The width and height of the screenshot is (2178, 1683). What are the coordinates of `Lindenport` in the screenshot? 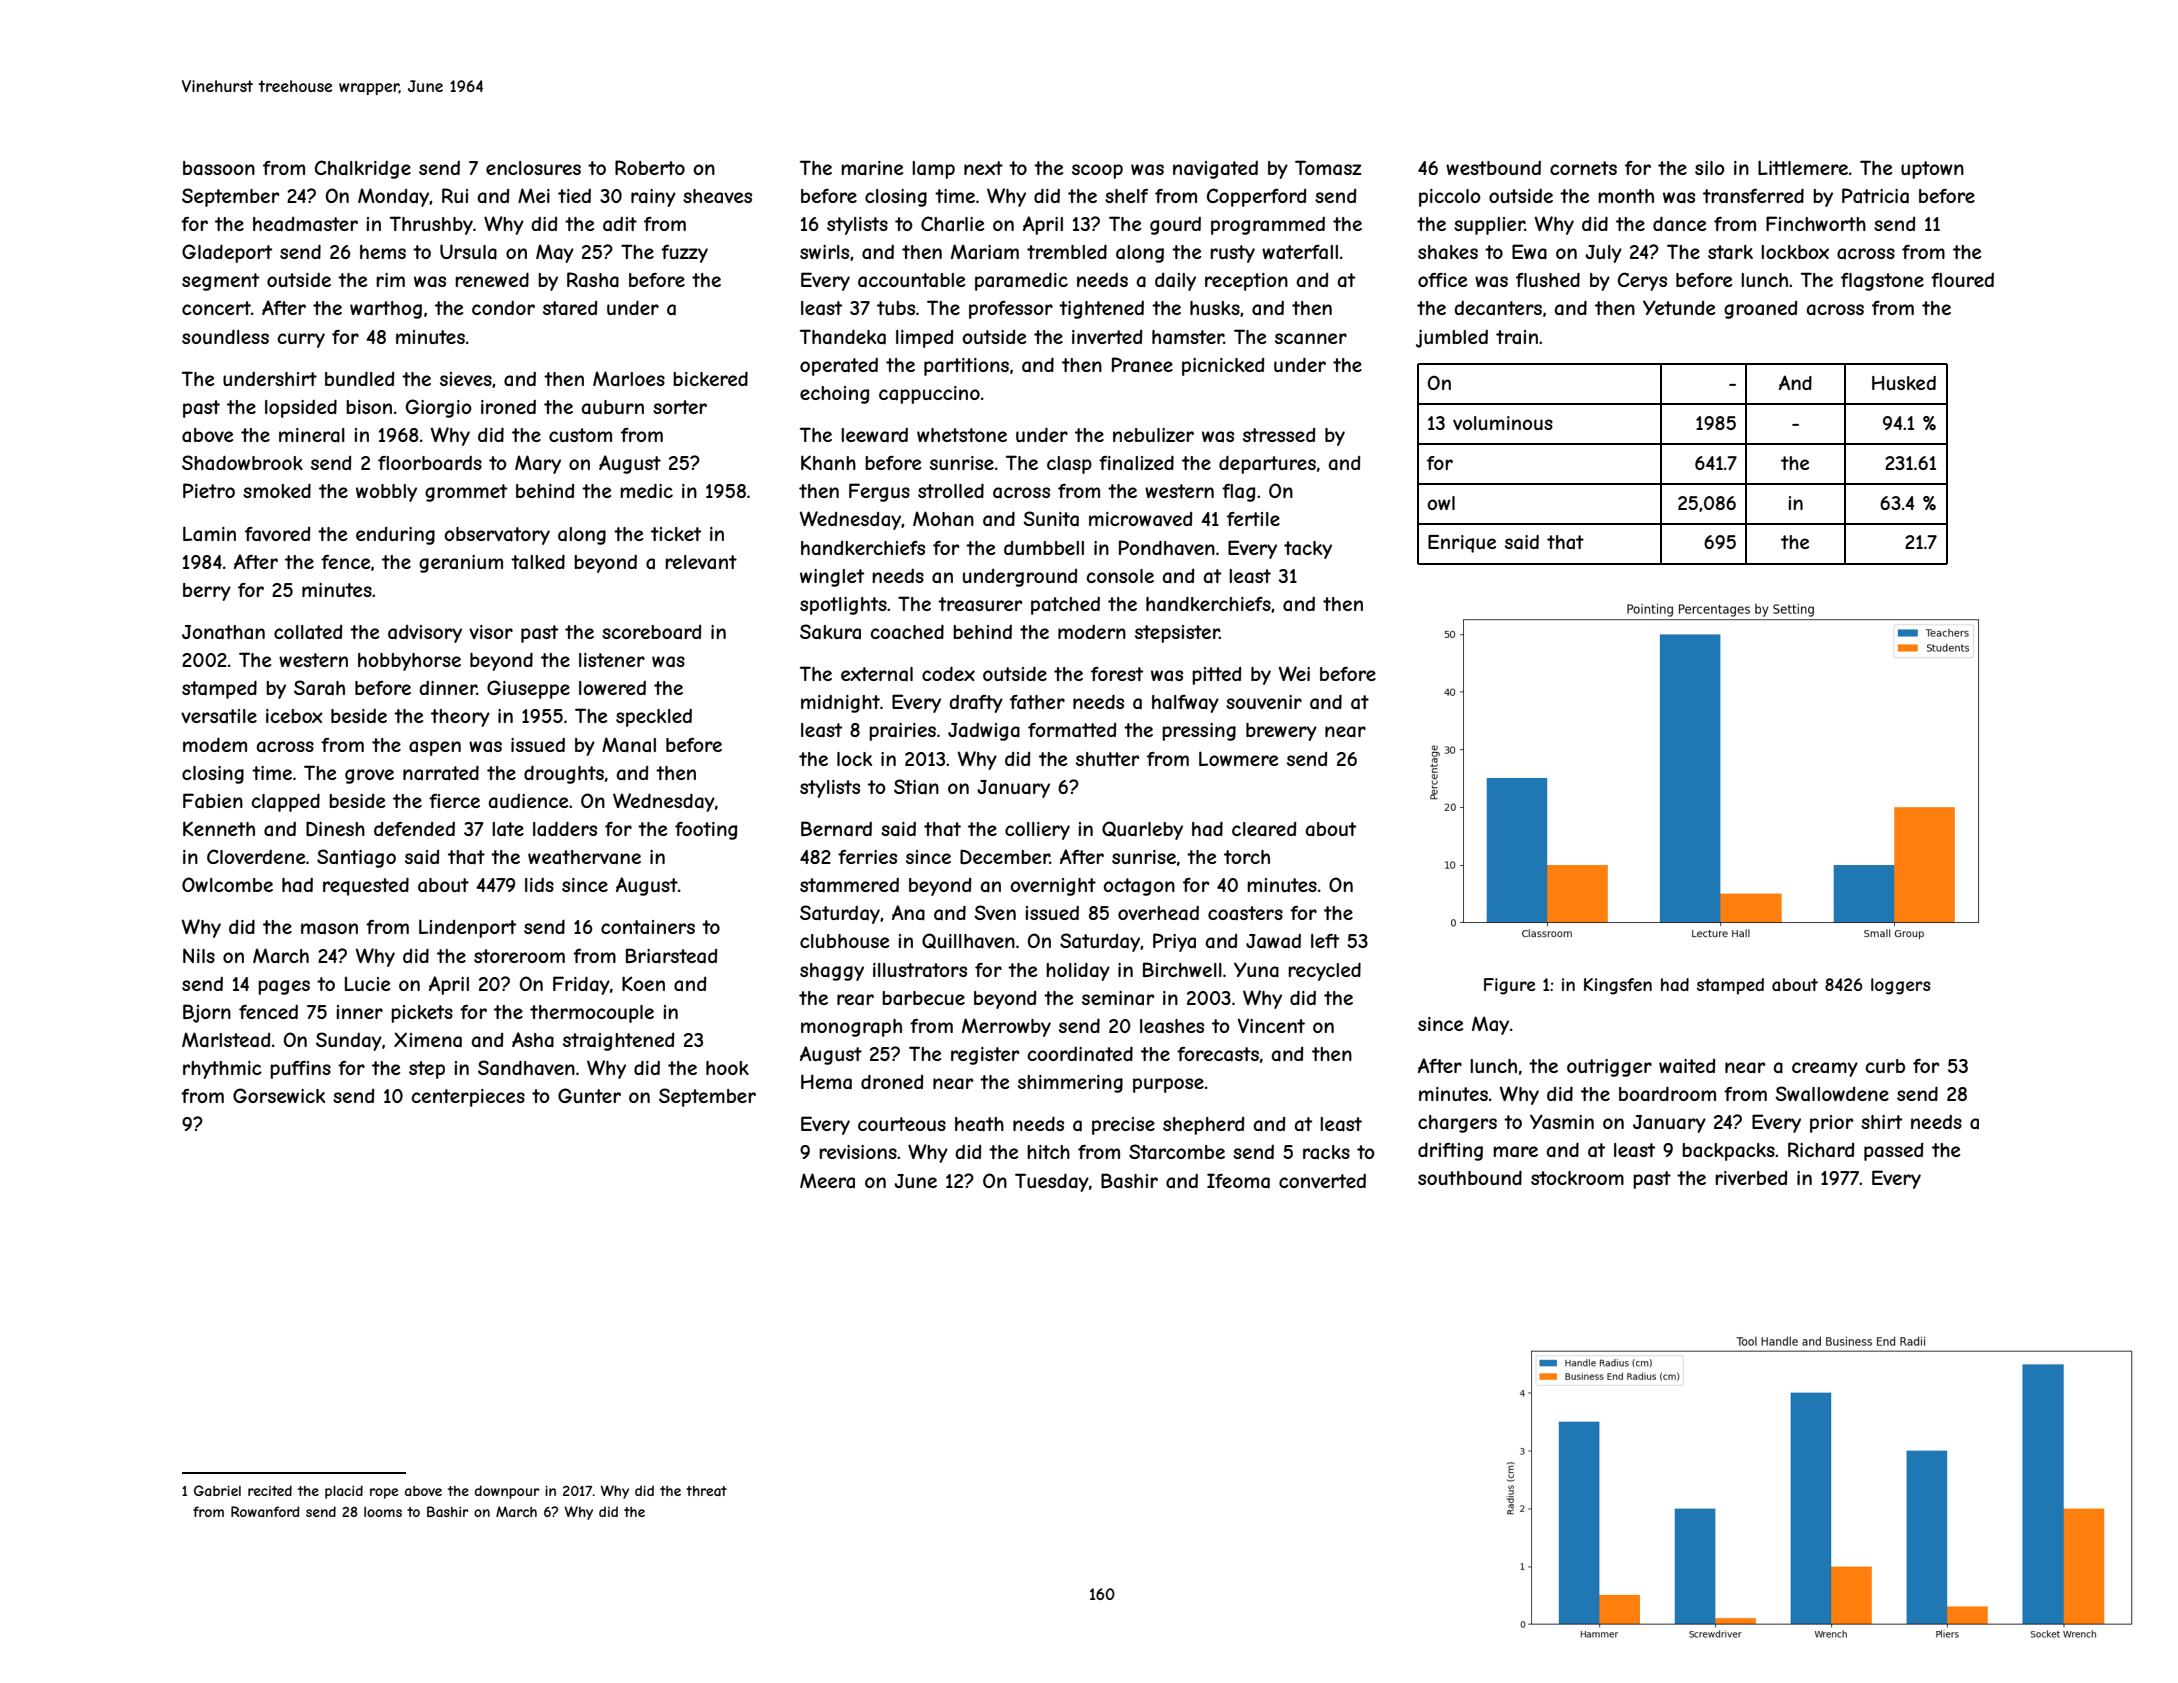 It's located at (468, 928).
